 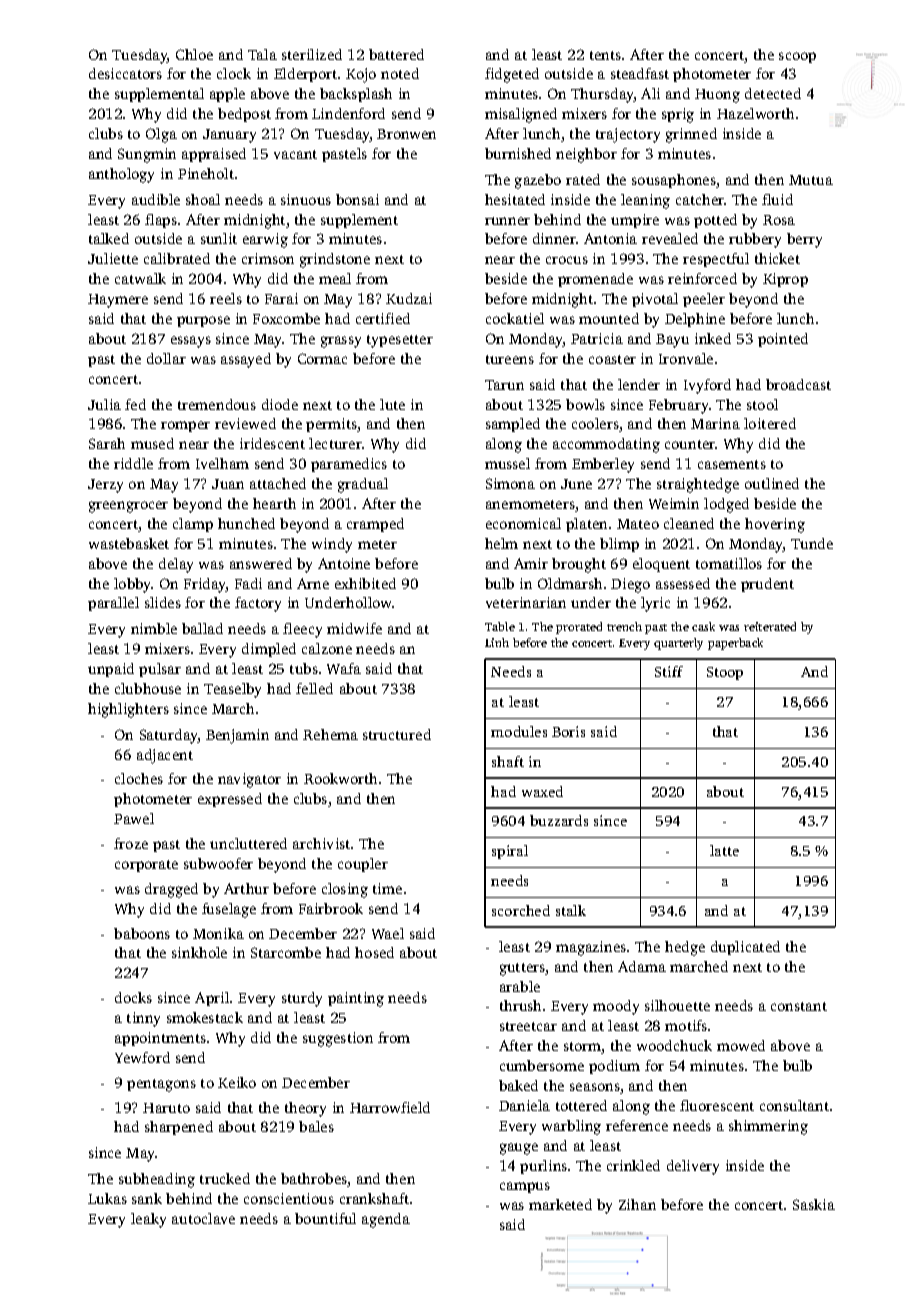 I want to click on bonsai, so click(x=357, y=199).
